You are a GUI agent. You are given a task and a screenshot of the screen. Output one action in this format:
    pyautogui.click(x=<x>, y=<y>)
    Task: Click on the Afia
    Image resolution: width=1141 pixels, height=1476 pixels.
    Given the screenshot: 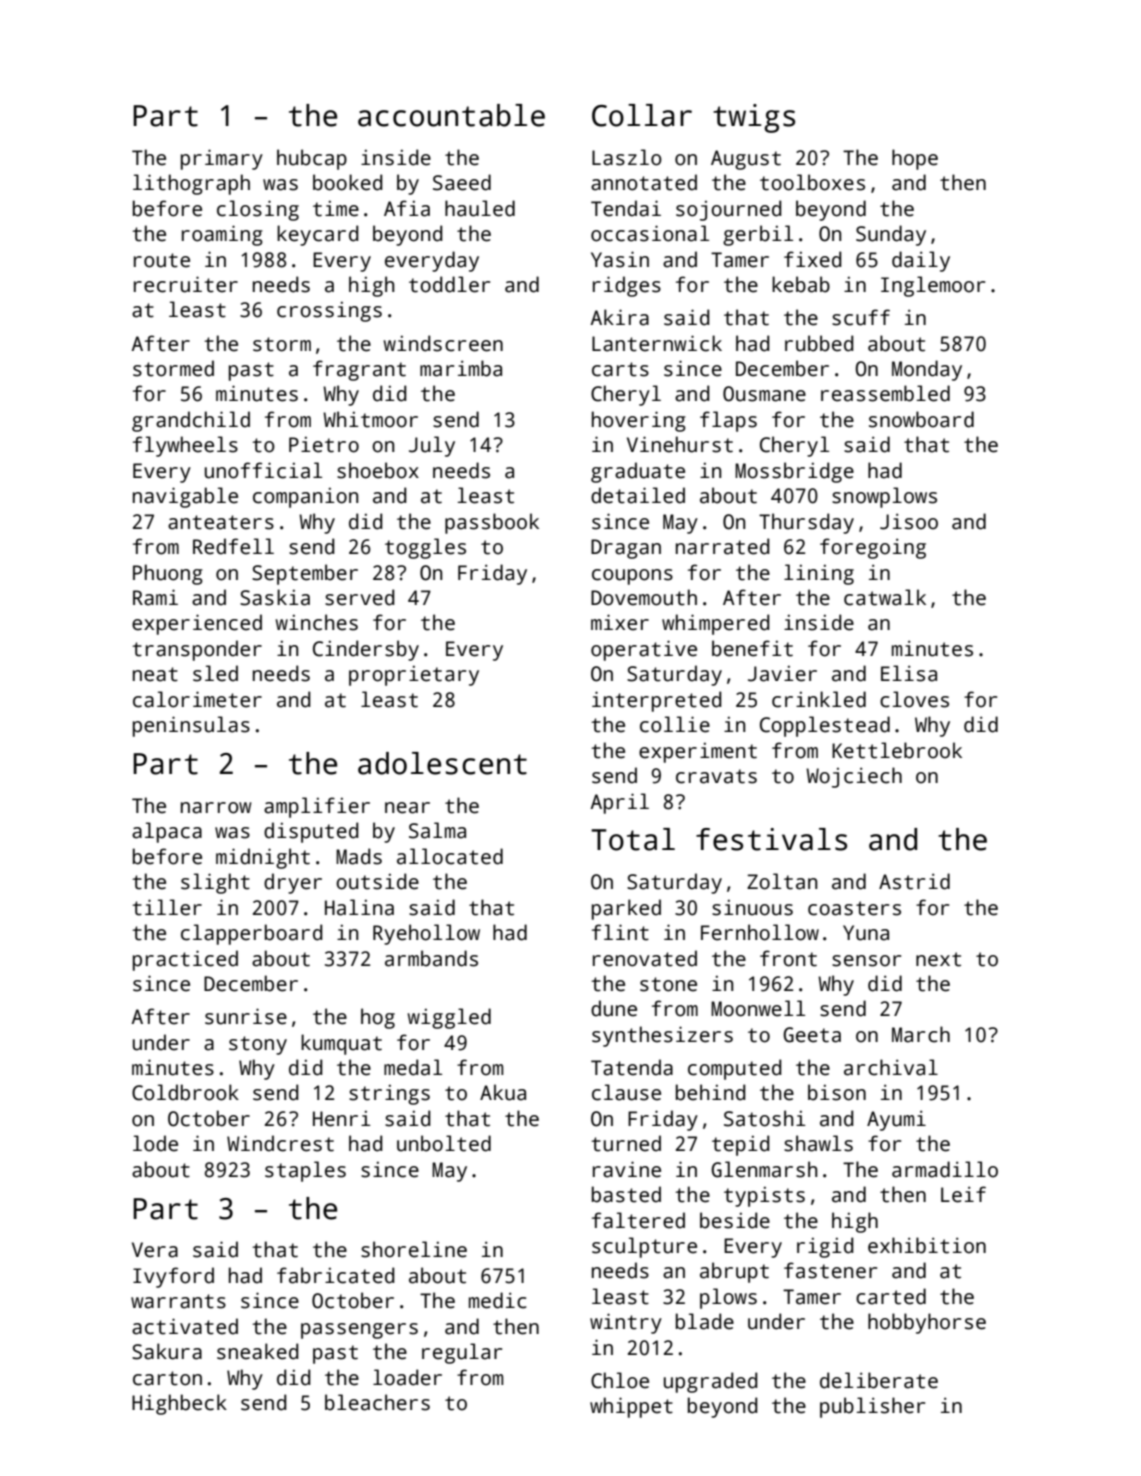 What is the action you would take?
    pyautogui.click(x=407, y=208)
